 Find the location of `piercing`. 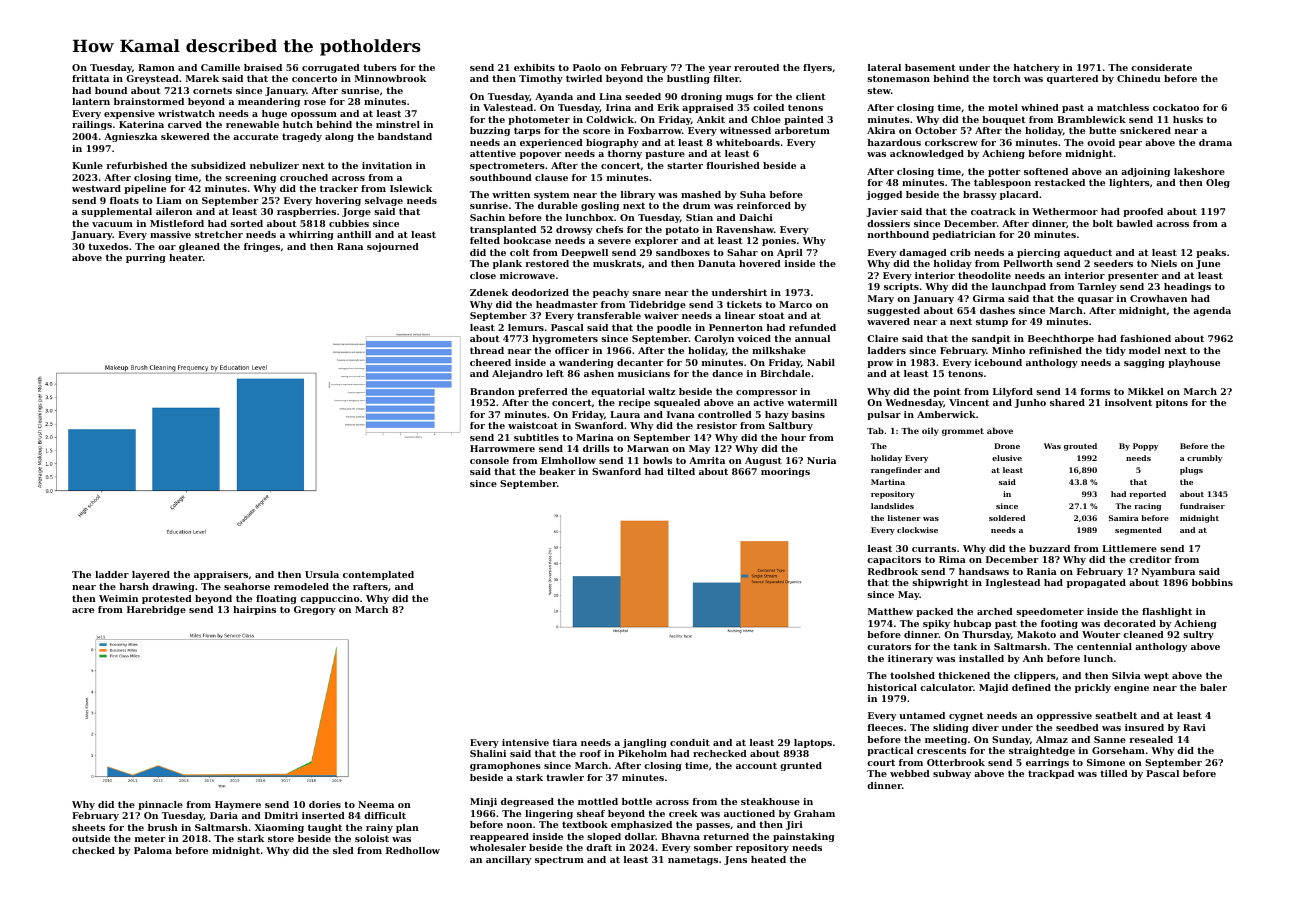

piercing is located at coordinates (1038, 253).
